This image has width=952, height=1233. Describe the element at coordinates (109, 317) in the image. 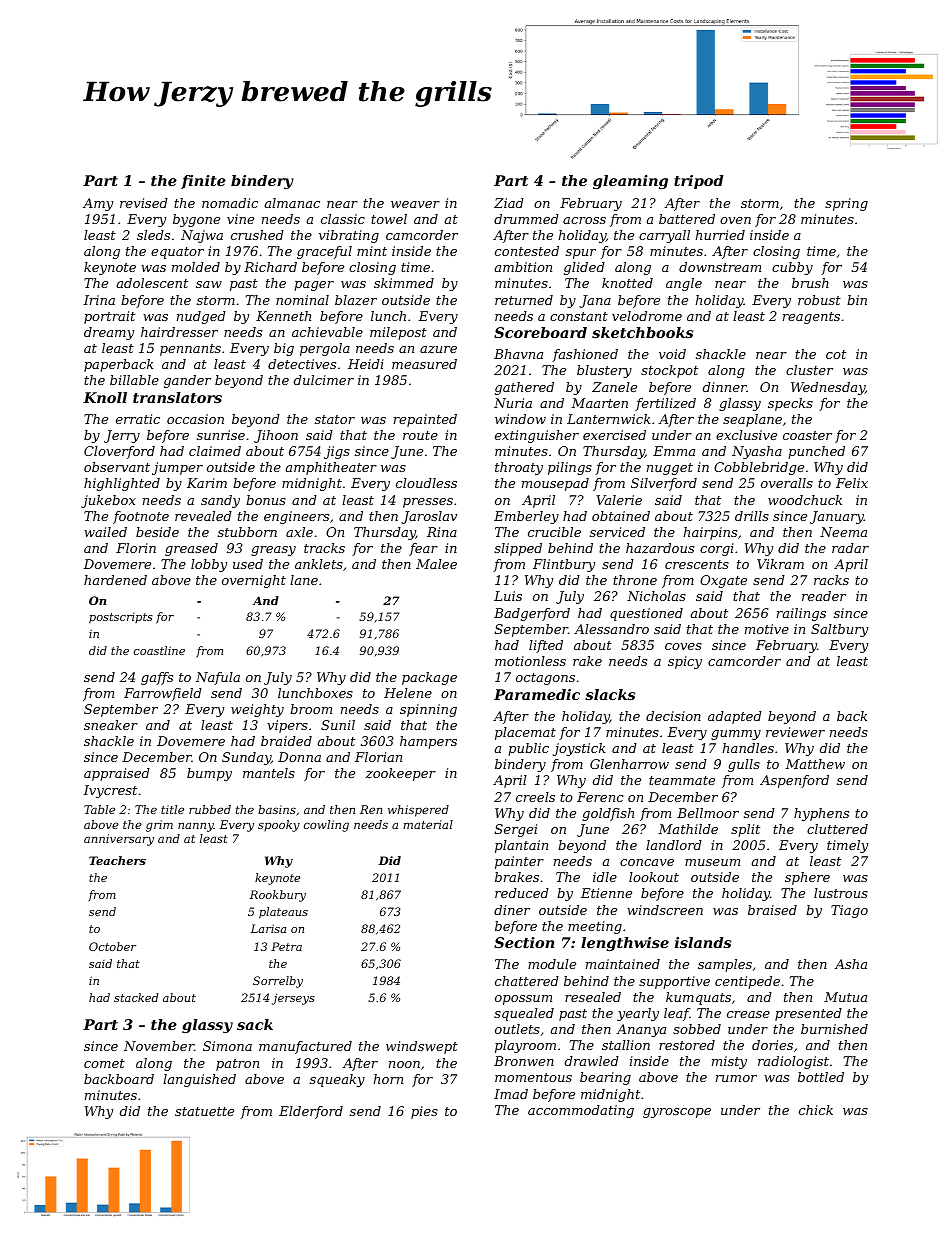

I see `portrait` at that location.
